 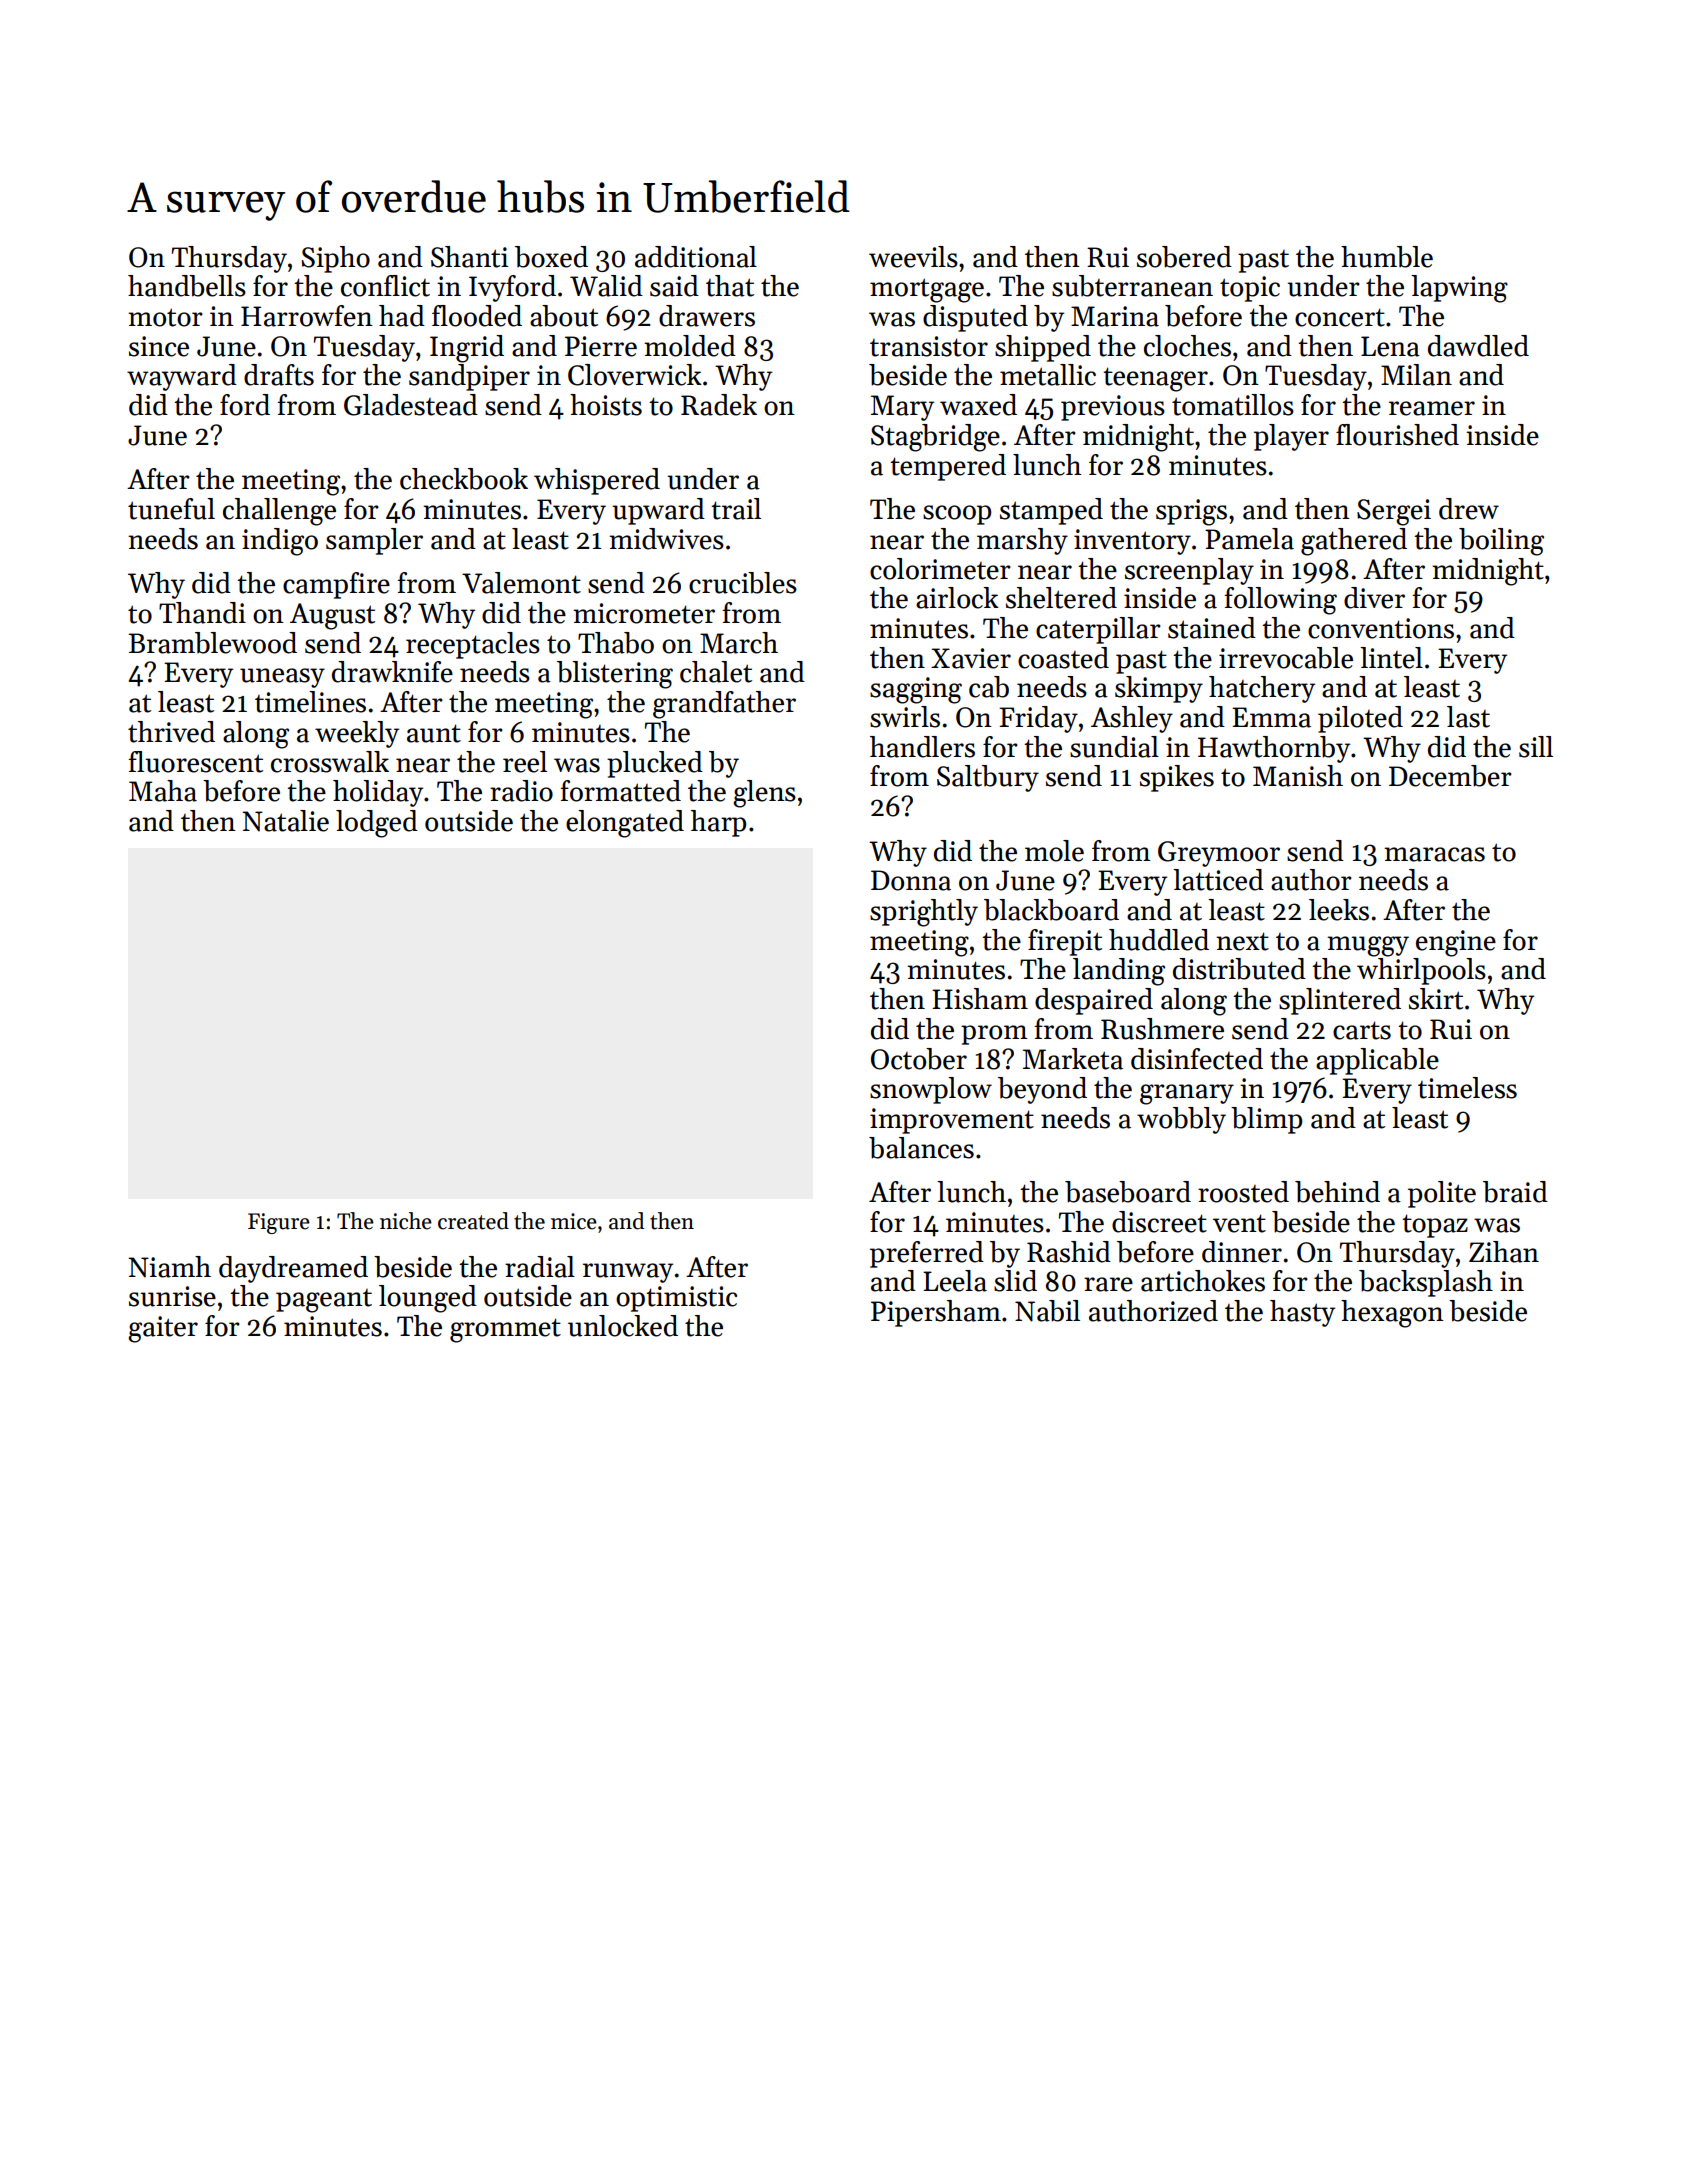 I want to click on following, so click(x=1280, y=601).
